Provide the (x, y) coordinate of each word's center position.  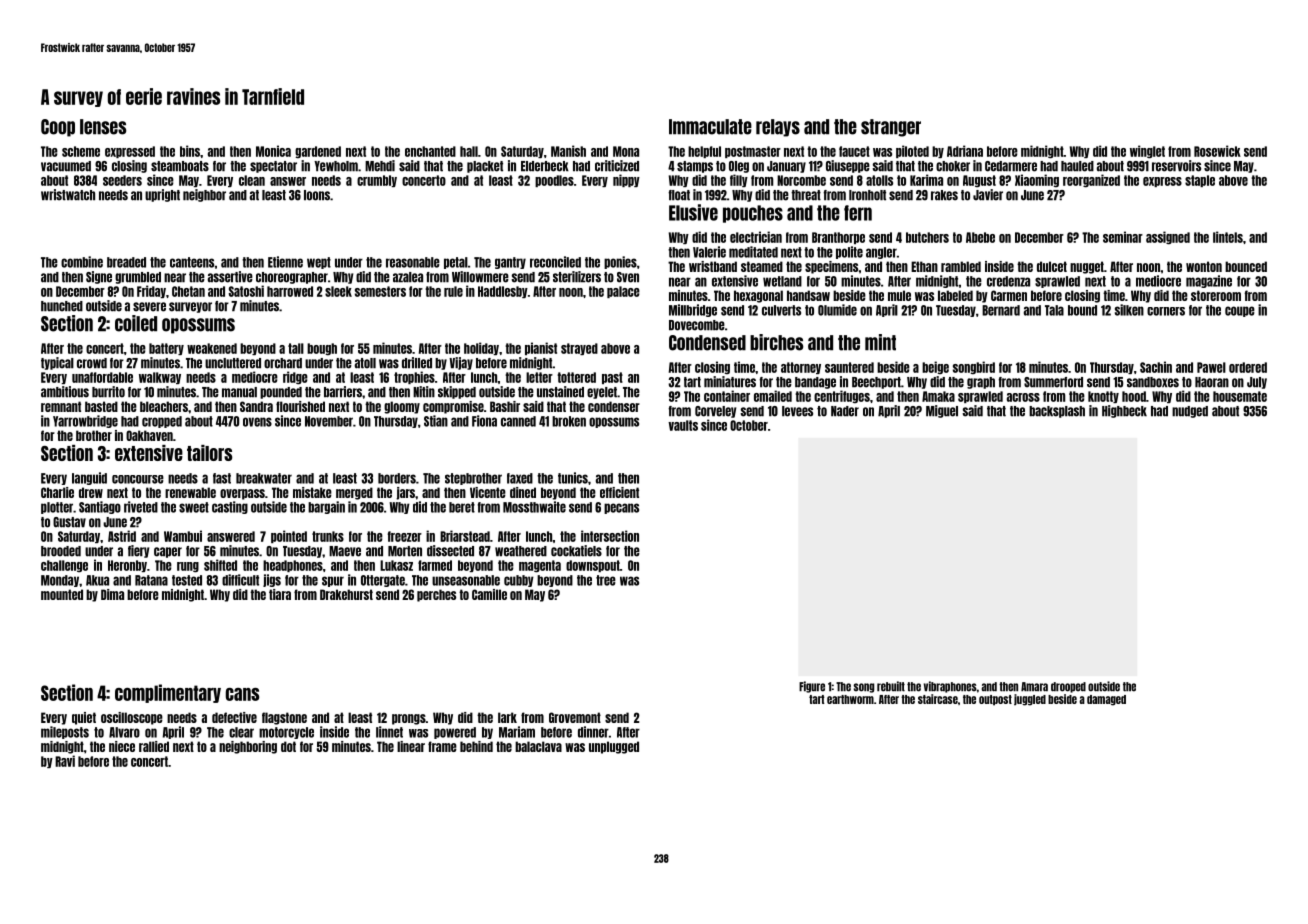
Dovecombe (697, 325)
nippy (626, 180)
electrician (756, 237)
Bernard (1001, 310)
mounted (62, 594)
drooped (1068, 687)
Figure (812, 687)
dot (288, 746)
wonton (1204, 266)
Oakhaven (149, 435)
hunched (62, 306)
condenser (614, 406)
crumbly (377, 181)
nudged (1190, 412)
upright (162, 195)
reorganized (1091, 181)
